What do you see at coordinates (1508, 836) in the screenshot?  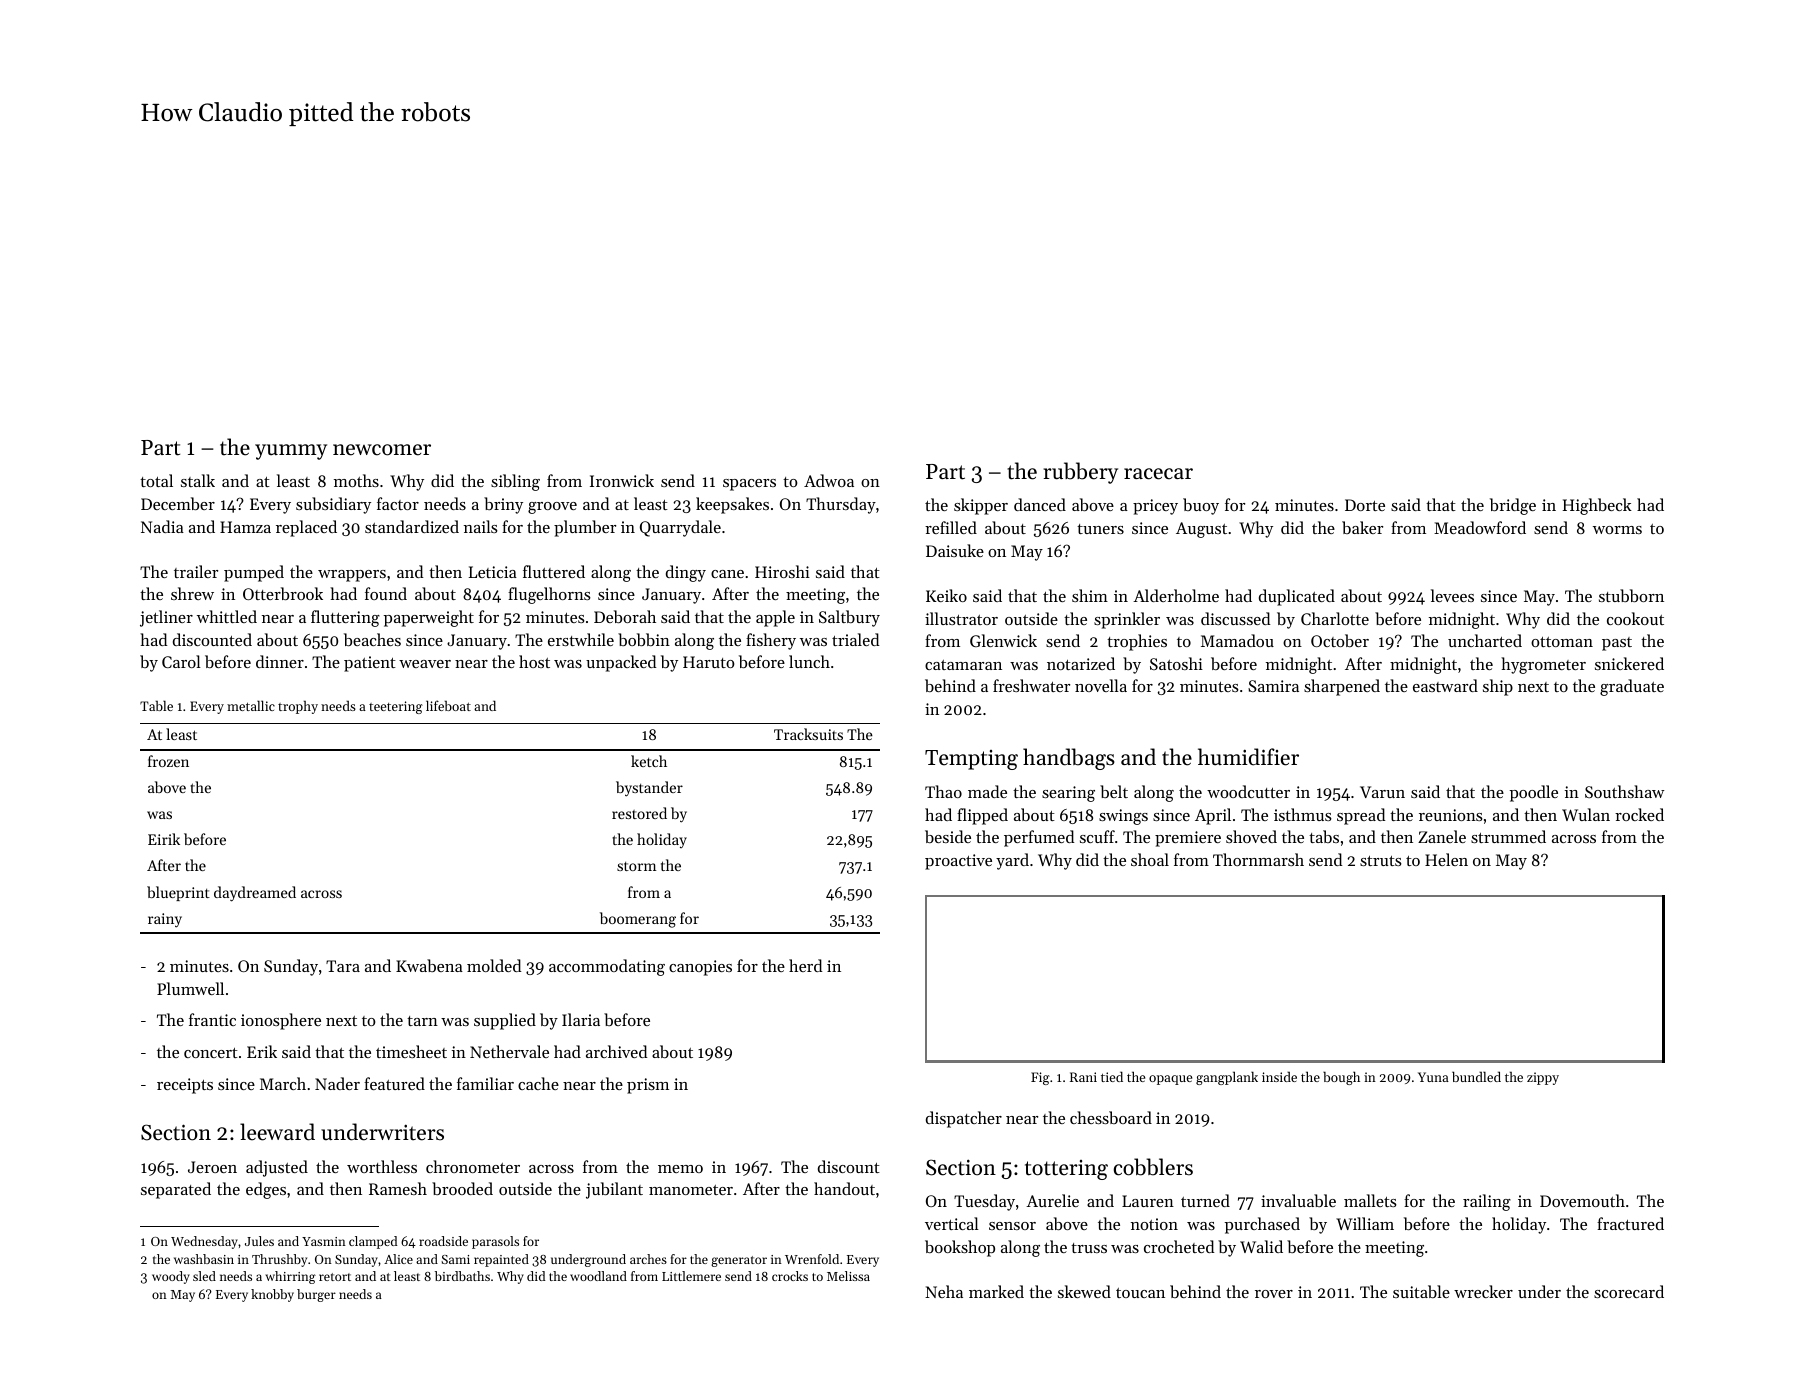 I see `strummed` at bounding box center [1508, 836].
